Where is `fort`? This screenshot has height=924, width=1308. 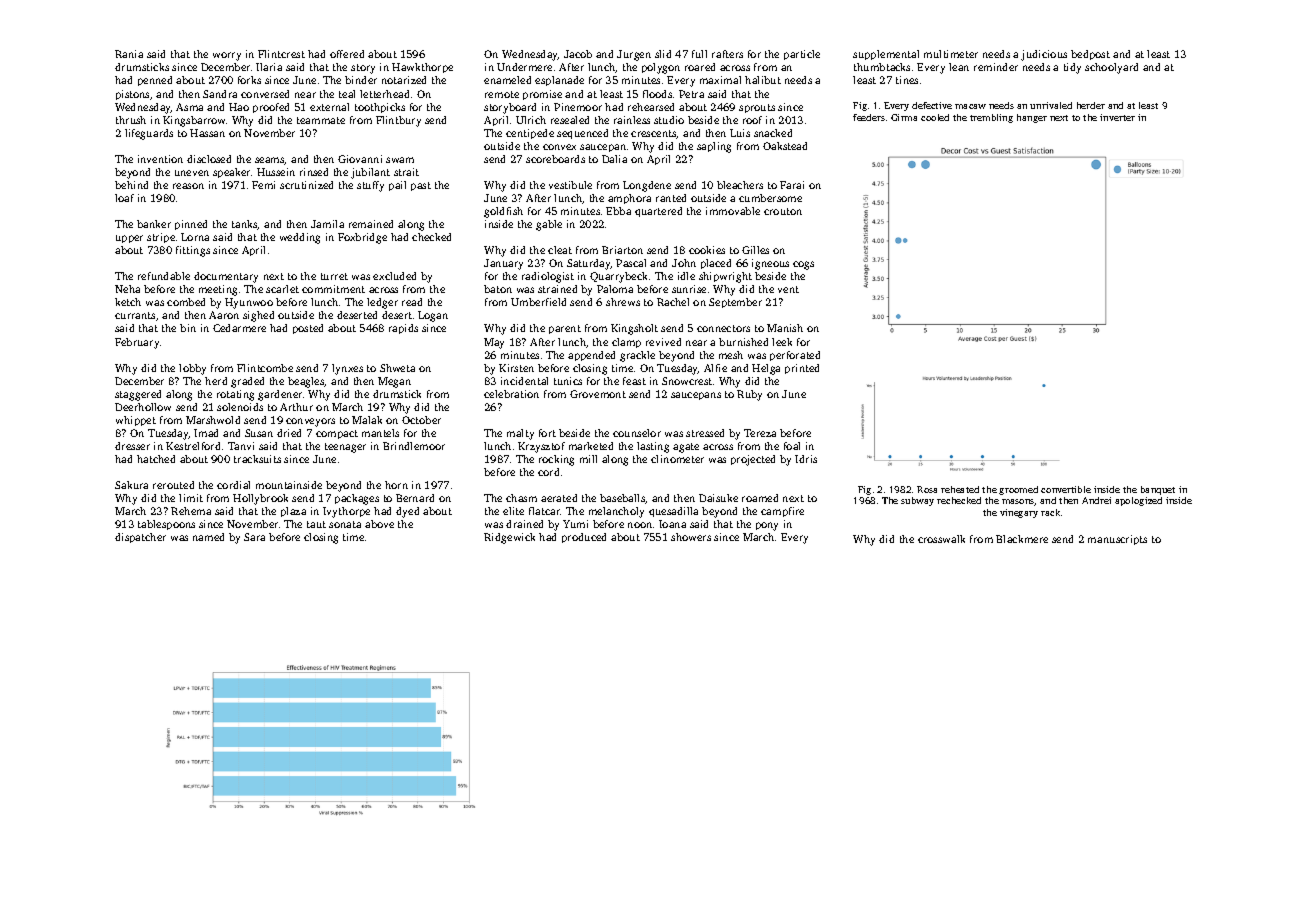 fort is located at coordinates (547, 433).
